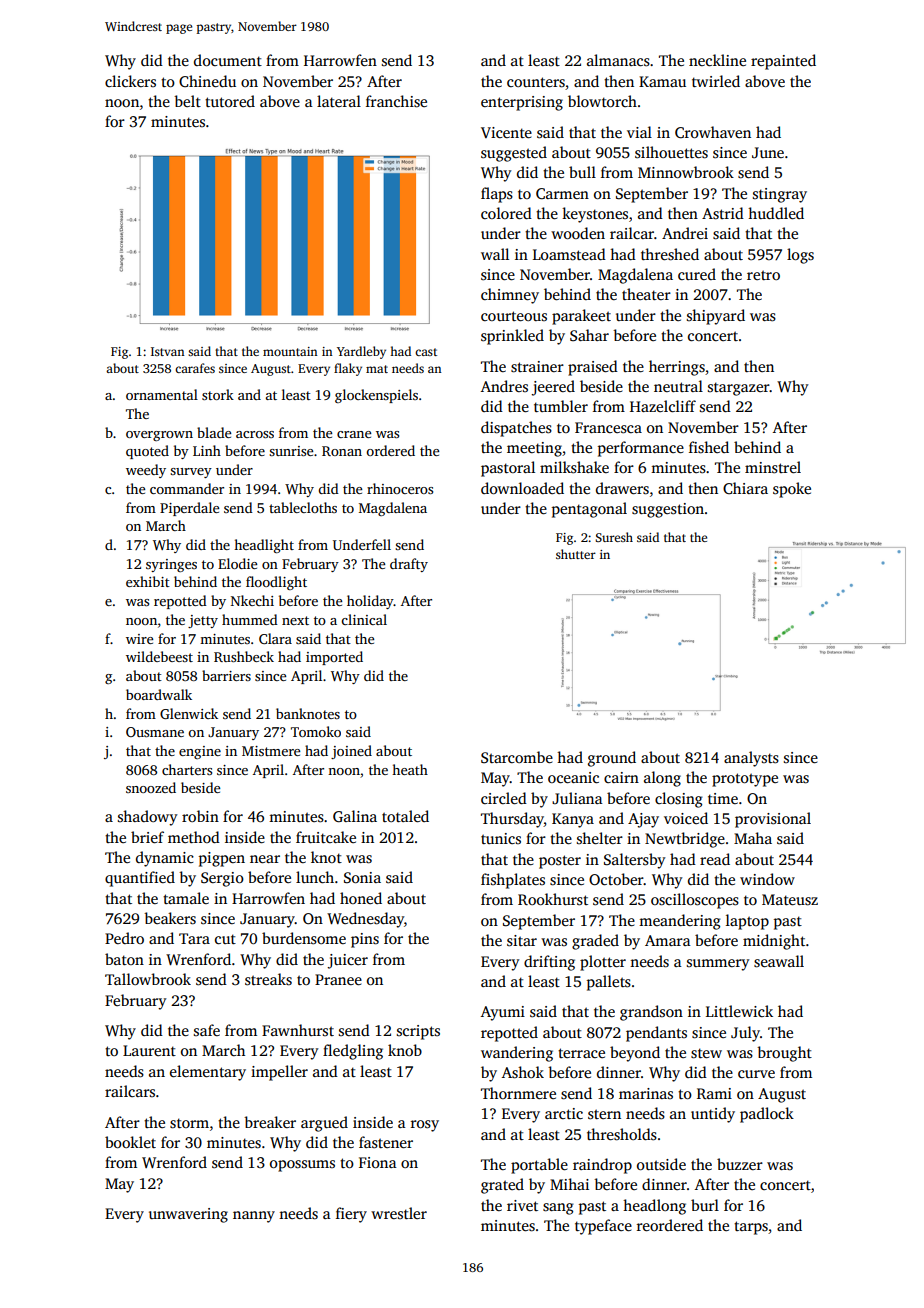 The image size is (924, 1308). What do you see at coordinates (780, 195) in the document?
I see `stingray` at bounding box center [780, 195].
